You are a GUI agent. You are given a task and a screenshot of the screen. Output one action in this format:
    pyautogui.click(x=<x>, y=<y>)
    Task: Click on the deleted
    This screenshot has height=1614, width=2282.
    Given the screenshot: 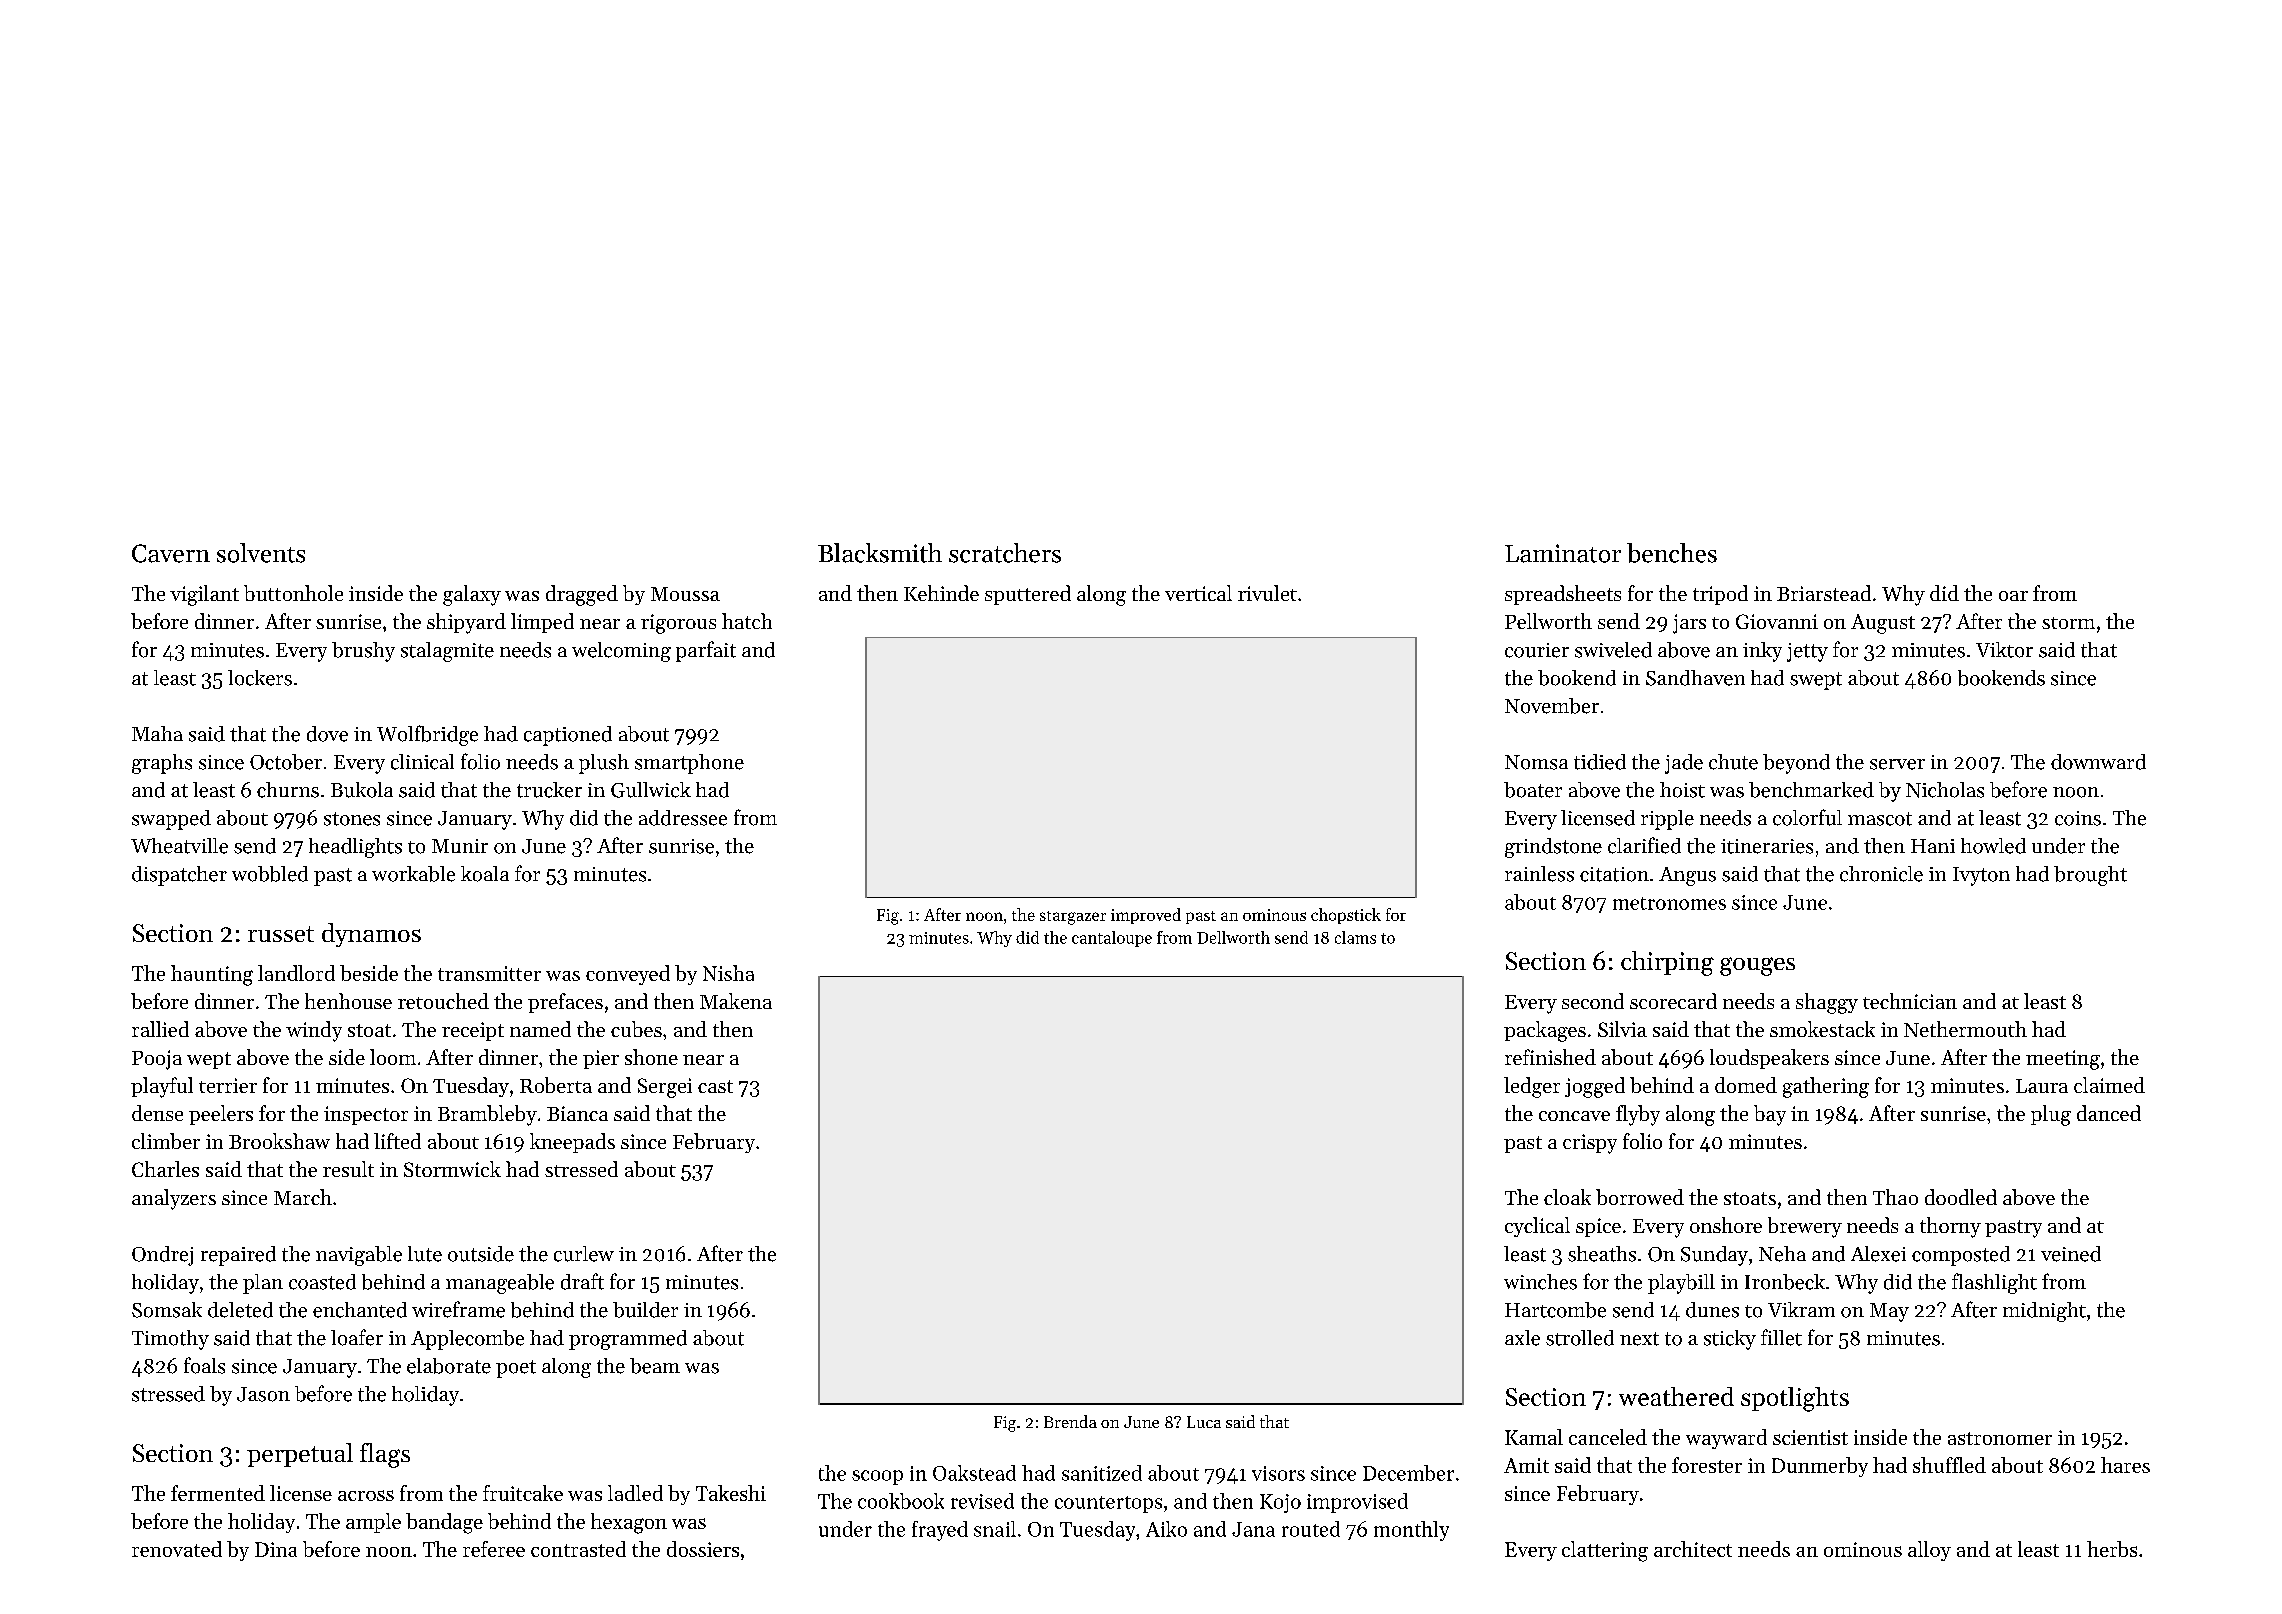 What is the action you would take?
    pyautogui.click(x=240, y=1310)
